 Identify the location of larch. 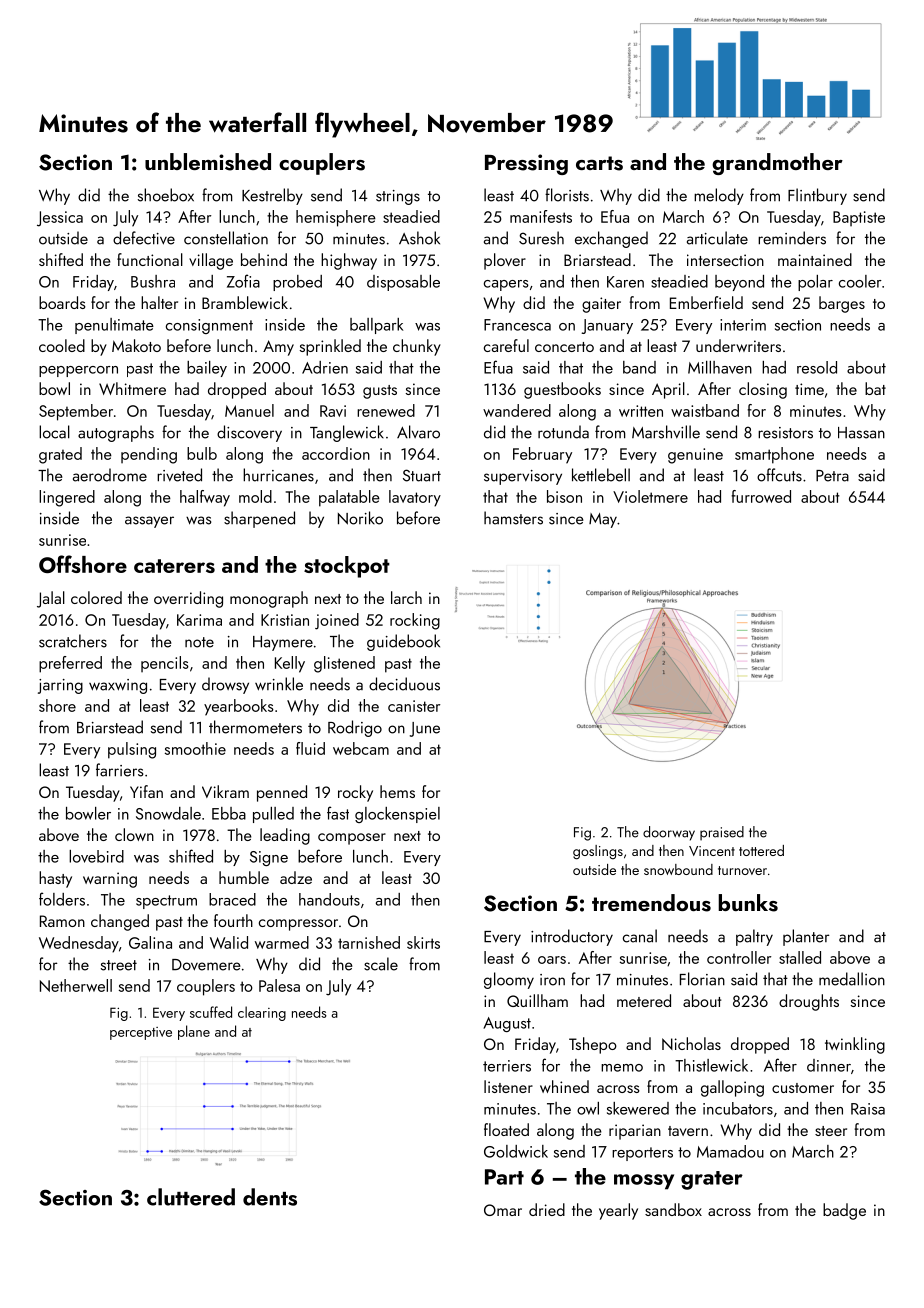
(406, 597).
